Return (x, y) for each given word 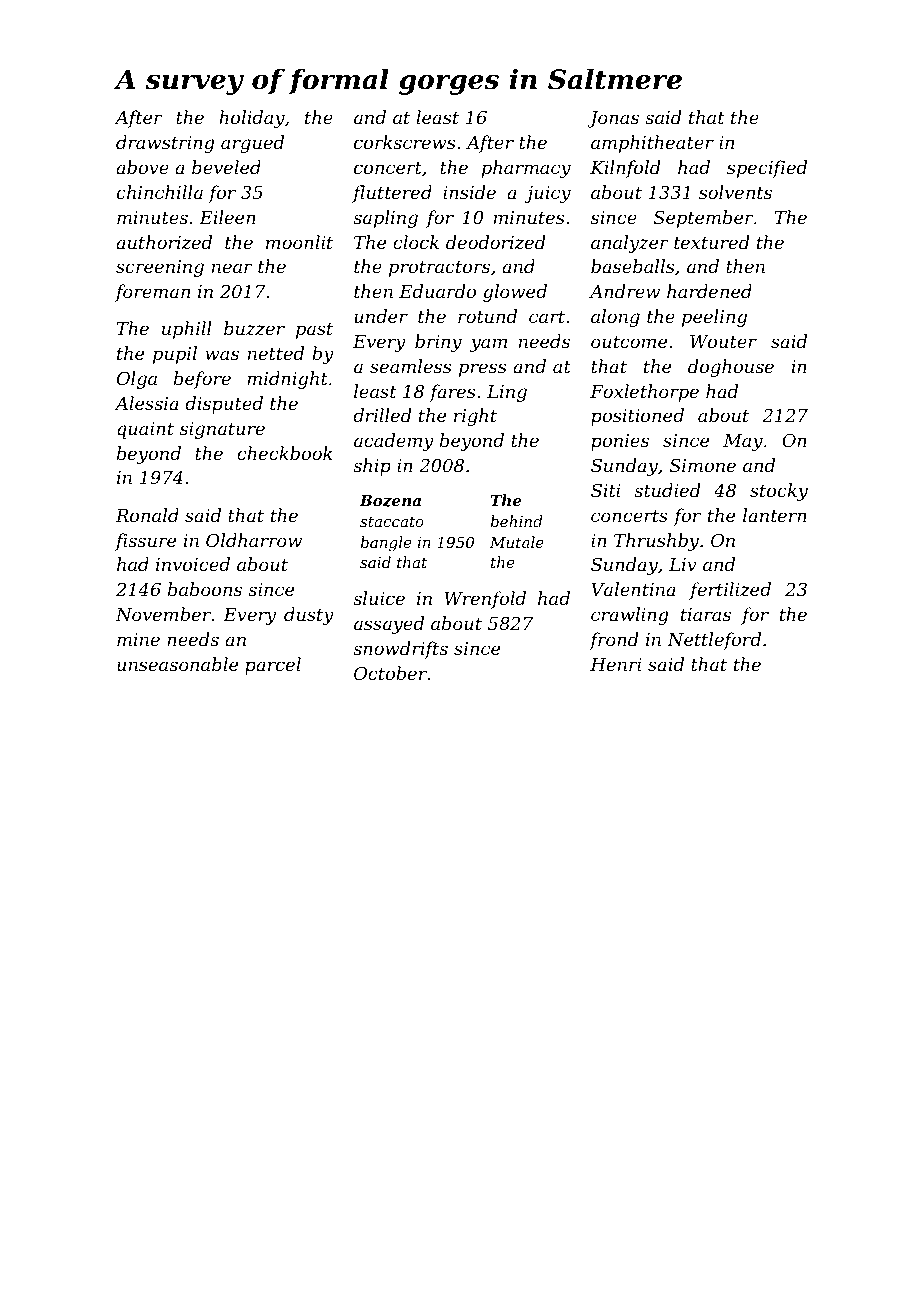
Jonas (613, 119)
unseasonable (177, 664)
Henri (615, 664)
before (202, 380)
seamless (410, 366)
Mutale (517, 542)
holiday (252, 119)
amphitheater (652, 144)
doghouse (731, 368)
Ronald (147, 515)
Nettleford (714, 641)
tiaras (706, 614)
